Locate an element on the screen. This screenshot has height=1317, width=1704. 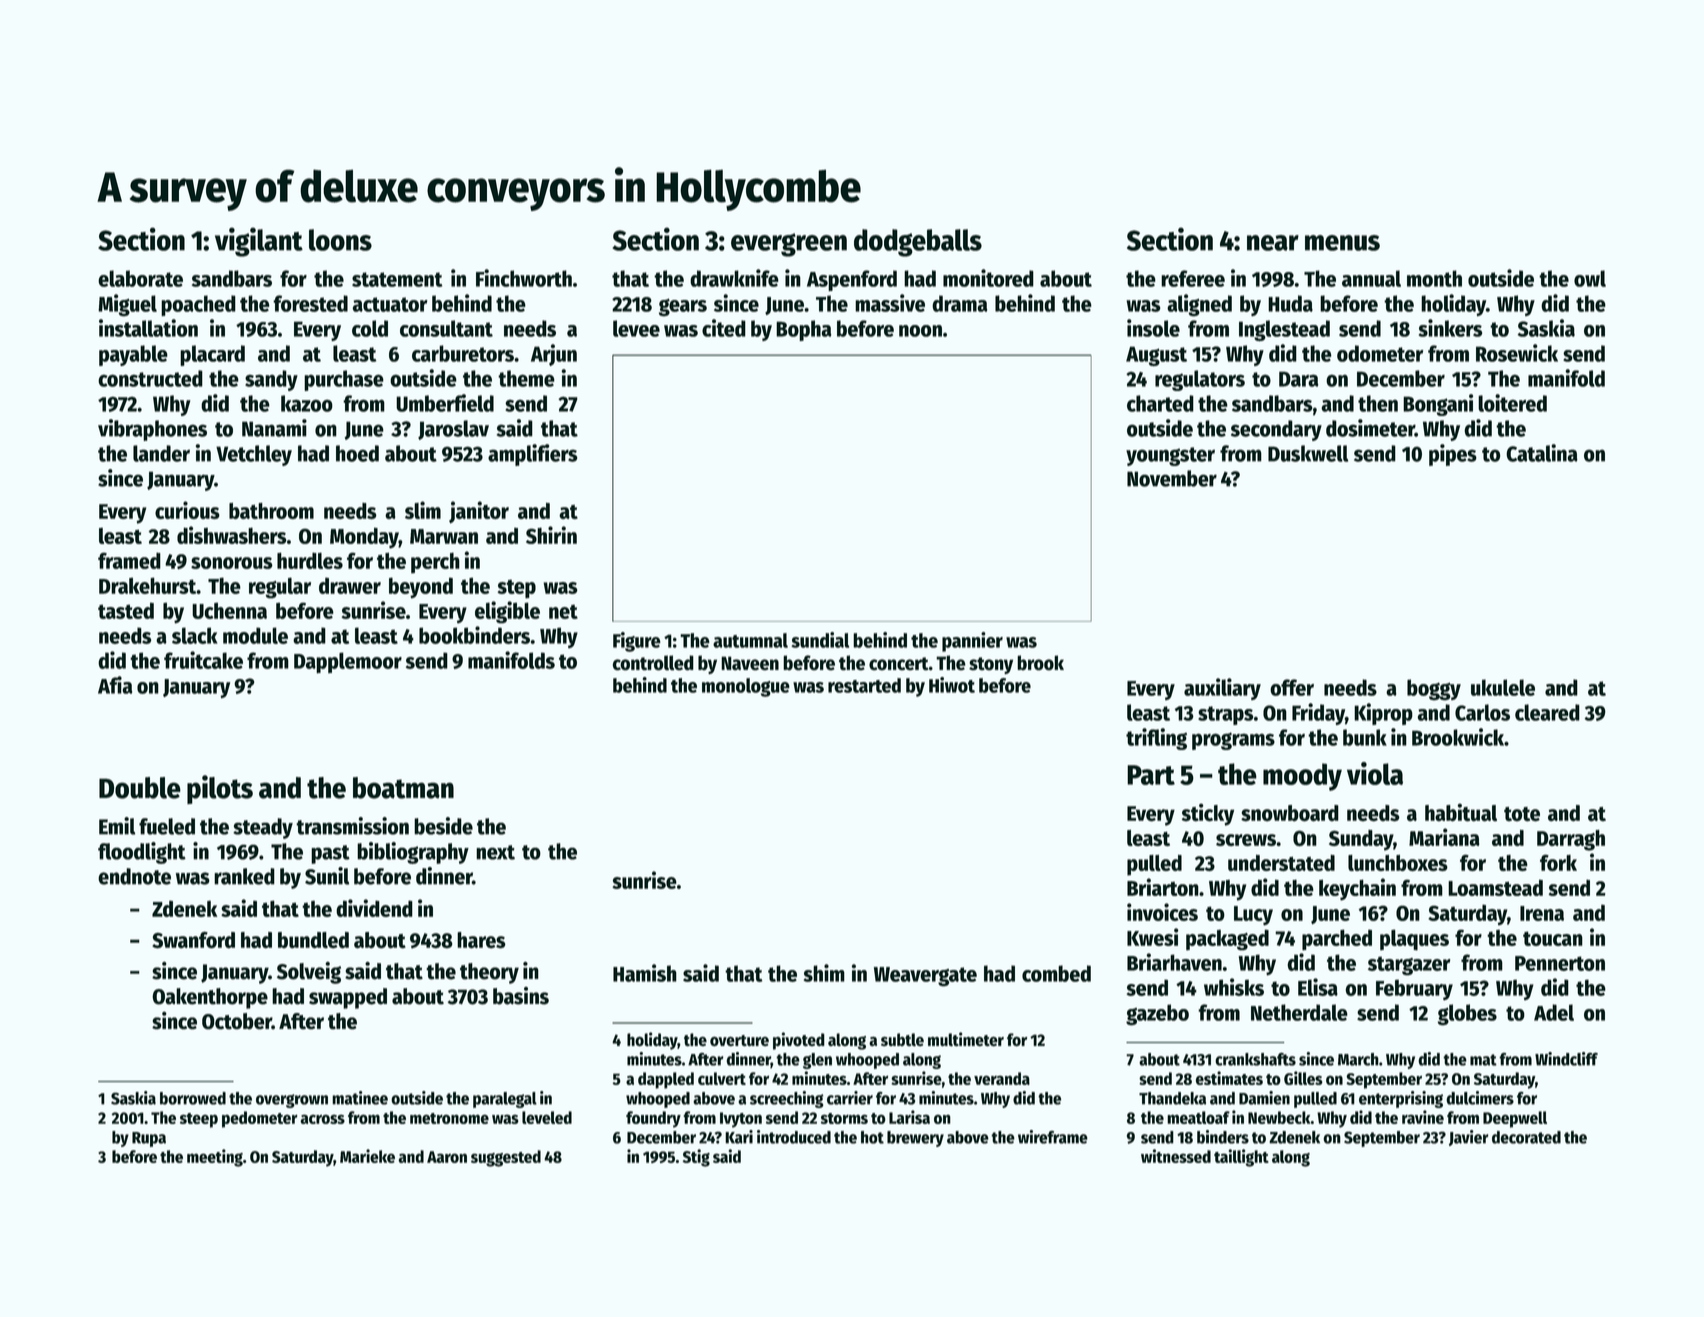
slack is located at coordinates (195, 635).
